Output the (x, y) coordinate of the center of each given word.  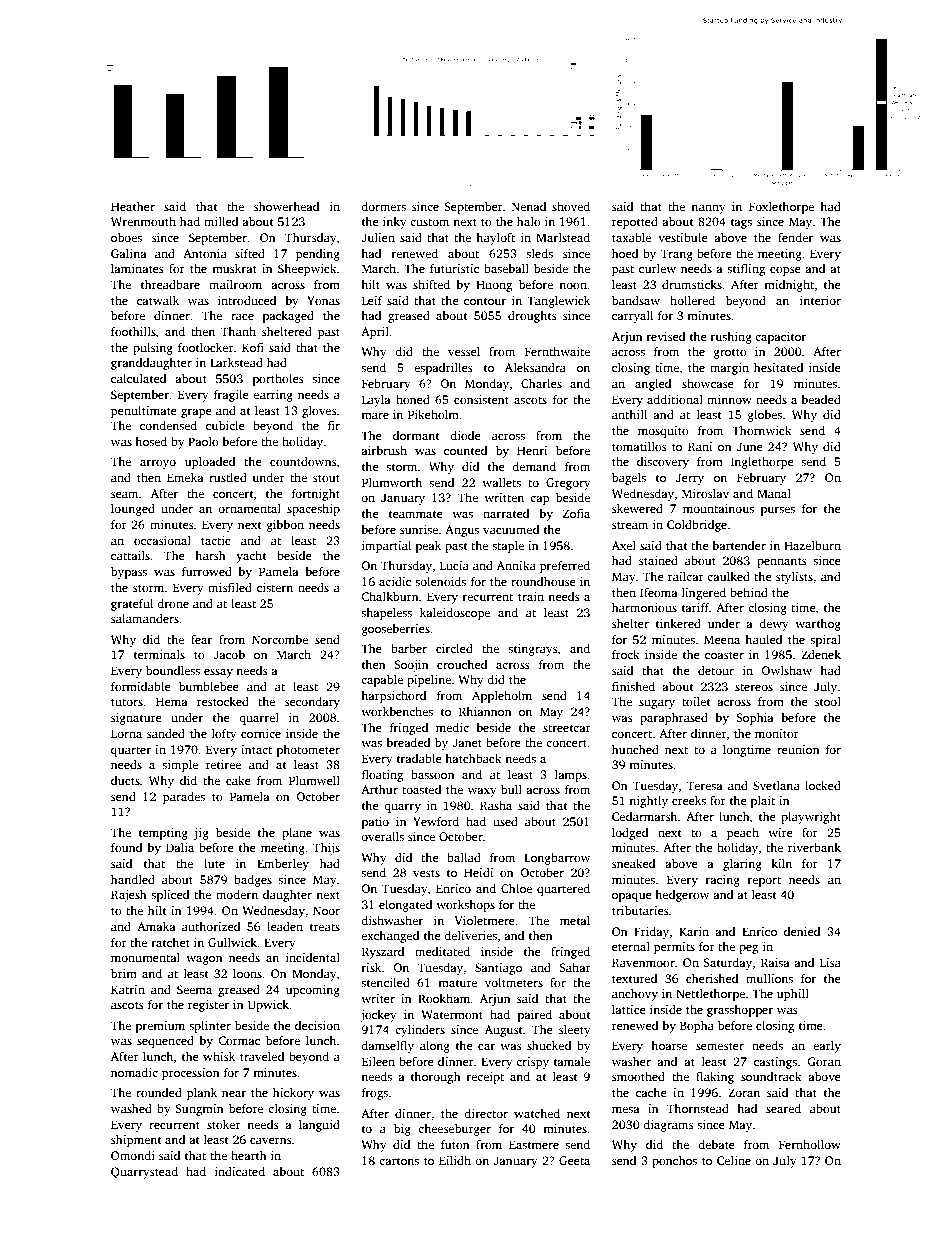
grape (196, 413)
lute (214, 863)
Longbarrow (557, 859)
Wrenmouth (143, 221)
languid (319, 1126)
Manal (774, 493)
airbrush (384, 450)
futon (455, 1144)
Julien (378, 237)
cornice (261, 733)
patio (375, 823)
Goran (824, 1061)
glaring (742, 865)
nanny (708, 209)
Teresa (705, 785)
